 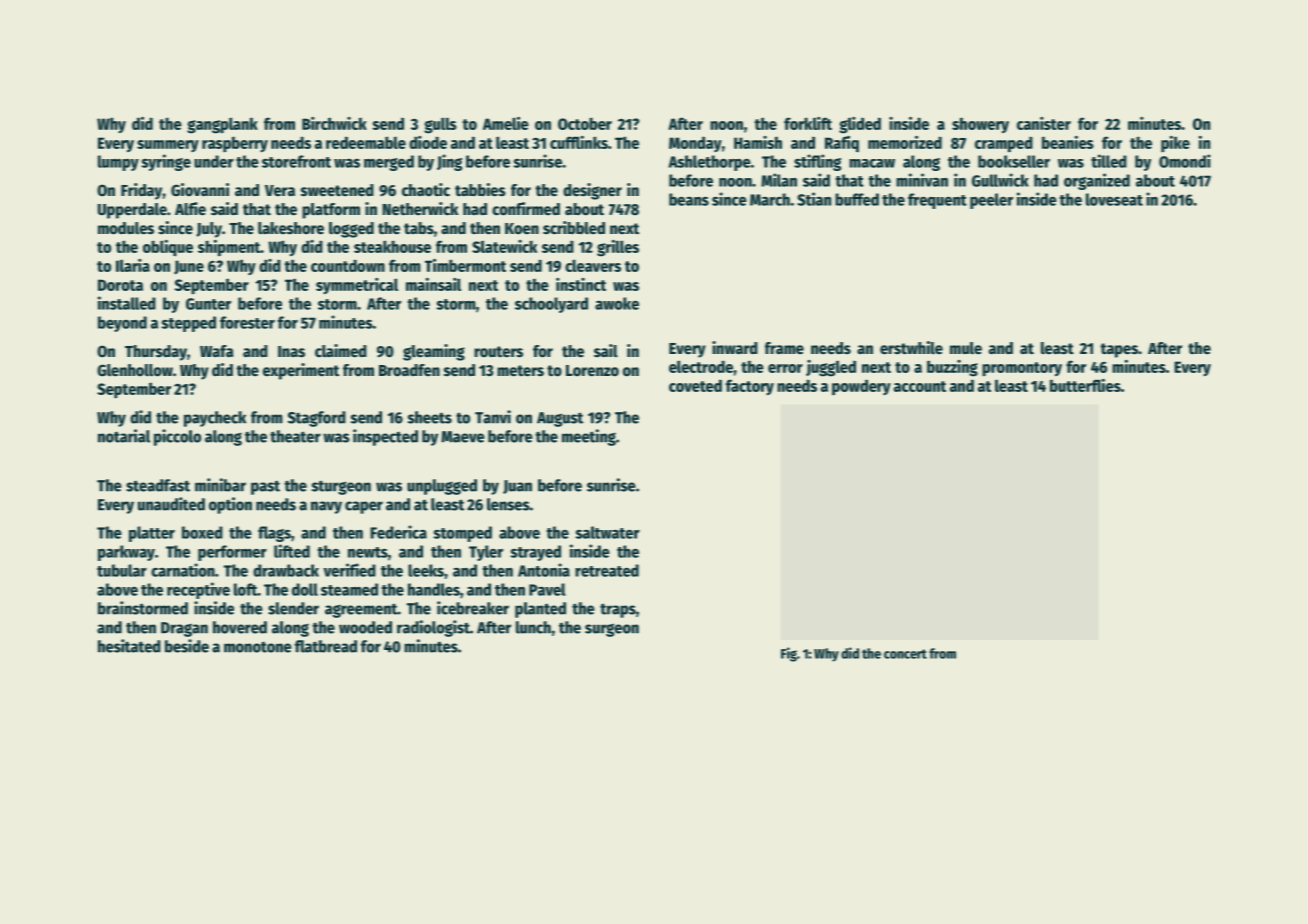 What do you see at coordinates (184, 629) in the image?
I see `Dragan` at bounding box center [184, 629].
